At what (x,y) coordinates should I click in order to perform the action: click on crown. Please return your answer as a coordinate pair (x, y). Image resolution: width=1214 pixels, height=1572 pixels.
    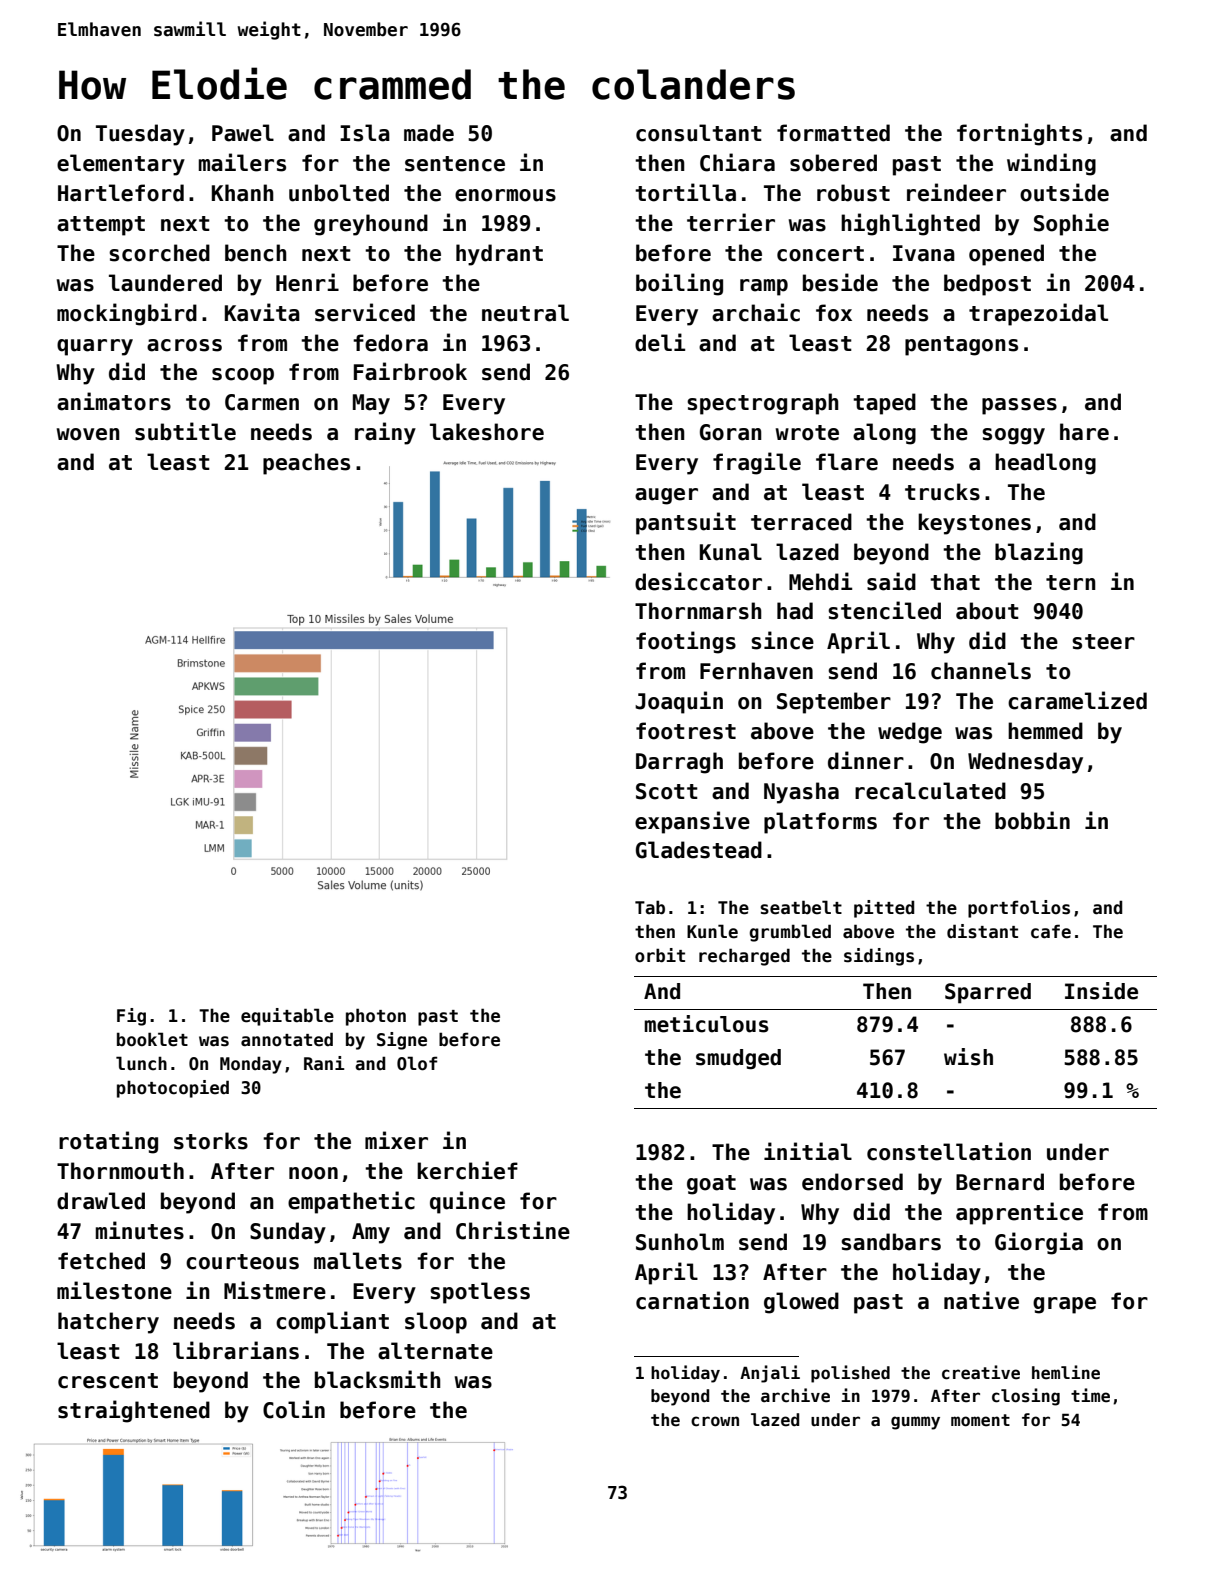
    Looking at the image, I should click on (715, 1421).
